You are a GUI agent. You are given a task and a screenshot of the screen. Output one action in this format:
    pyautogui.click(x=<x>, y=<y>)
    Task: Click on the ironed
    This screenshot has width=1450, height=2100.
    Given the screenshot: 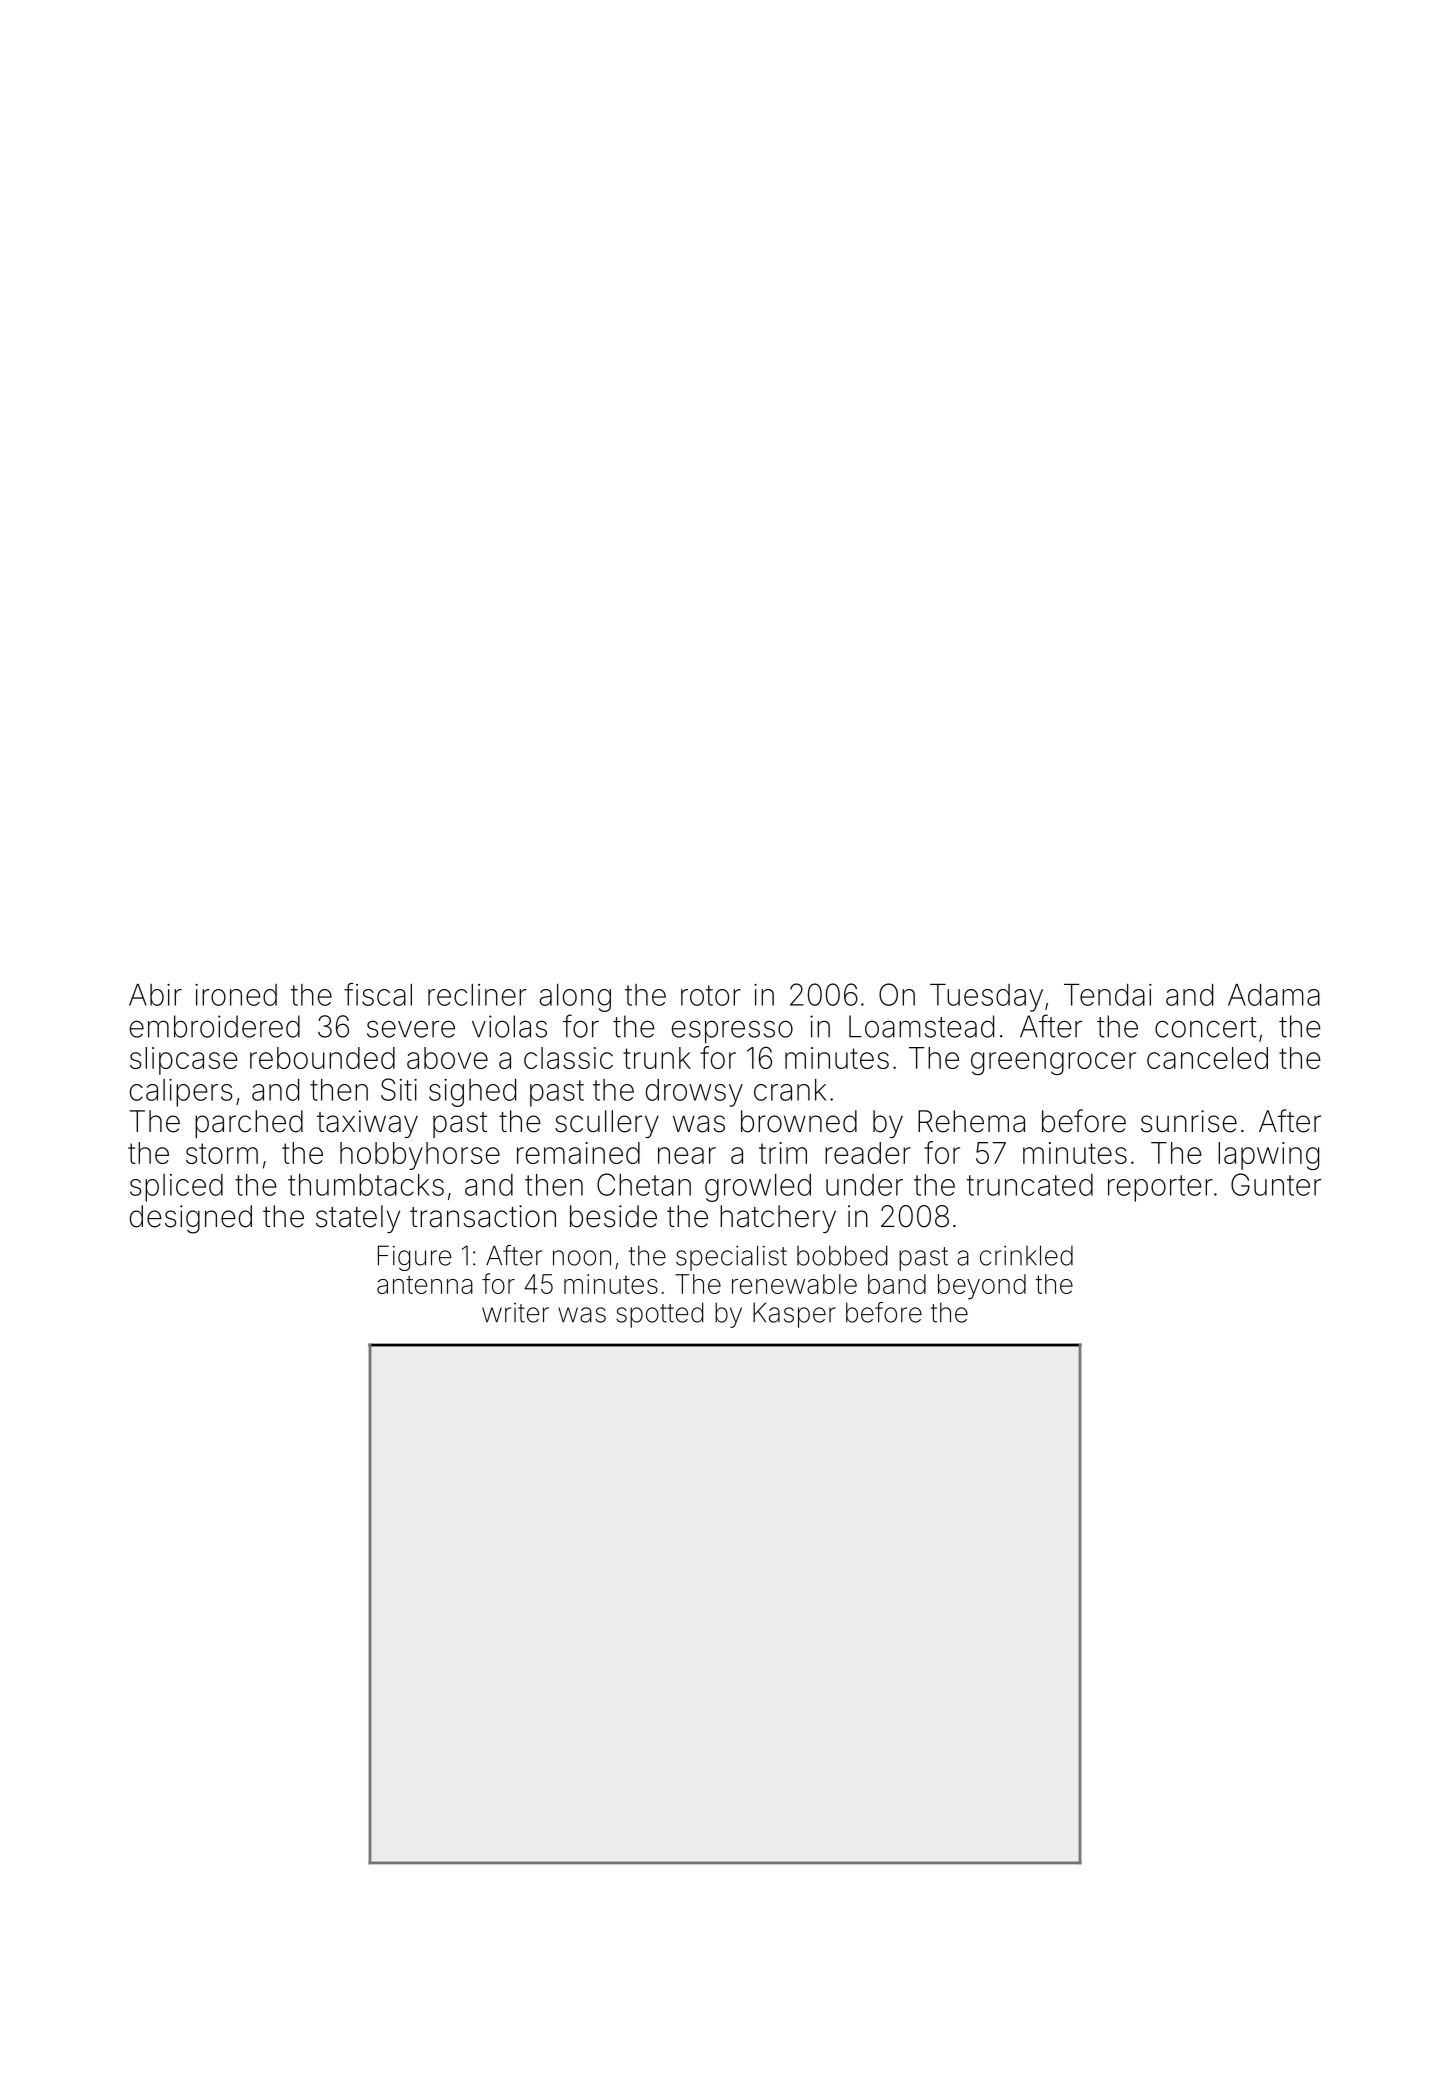 What is the action you would take?
    pyautogui.click(x=236, y=995)
